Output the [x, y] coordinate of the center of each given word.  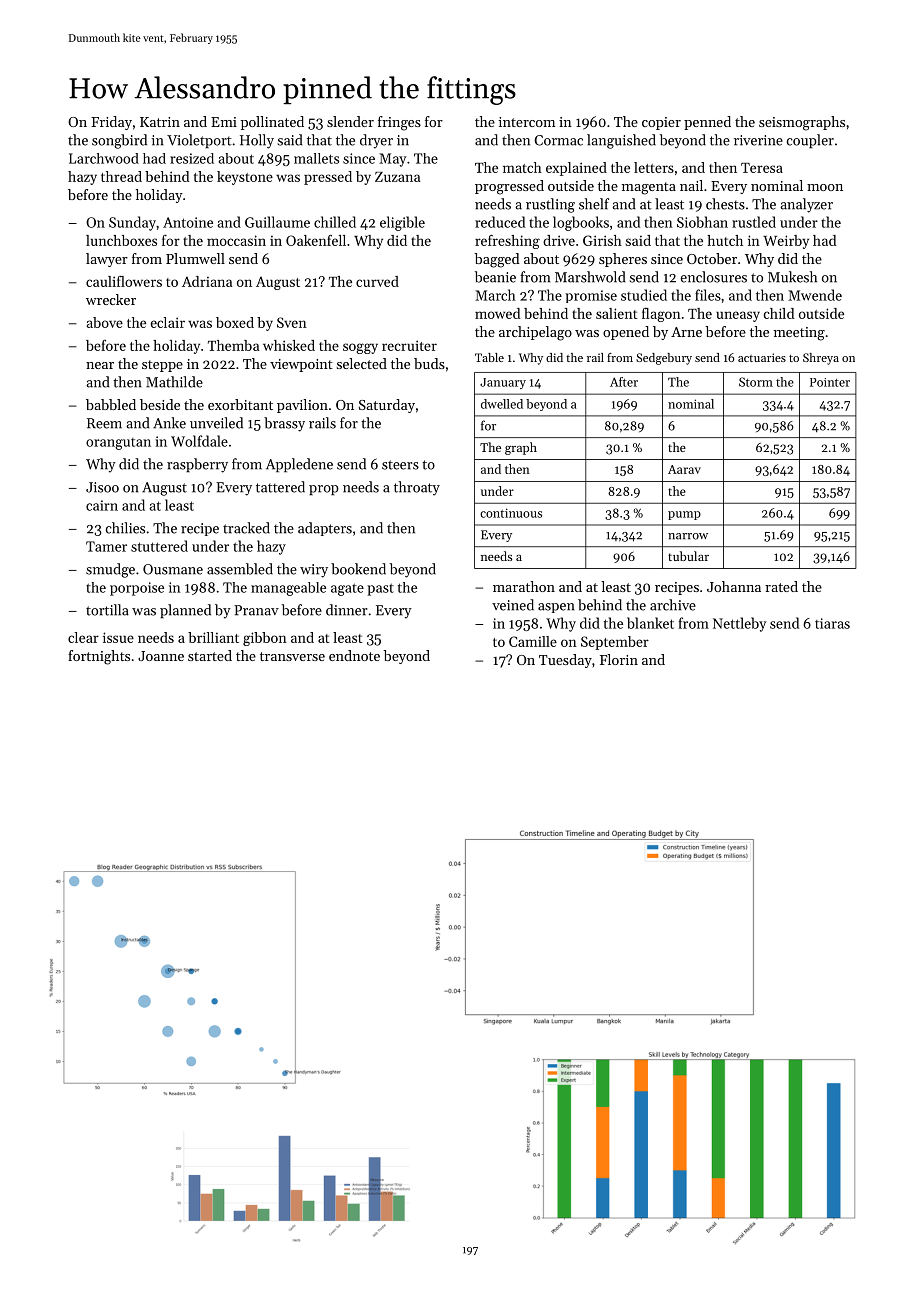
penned [707, 123]
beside [160, 404]
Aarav [684, 469]
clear [83, 637]
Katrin [160, 122]
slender [350, 121]
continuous [511, 513]
